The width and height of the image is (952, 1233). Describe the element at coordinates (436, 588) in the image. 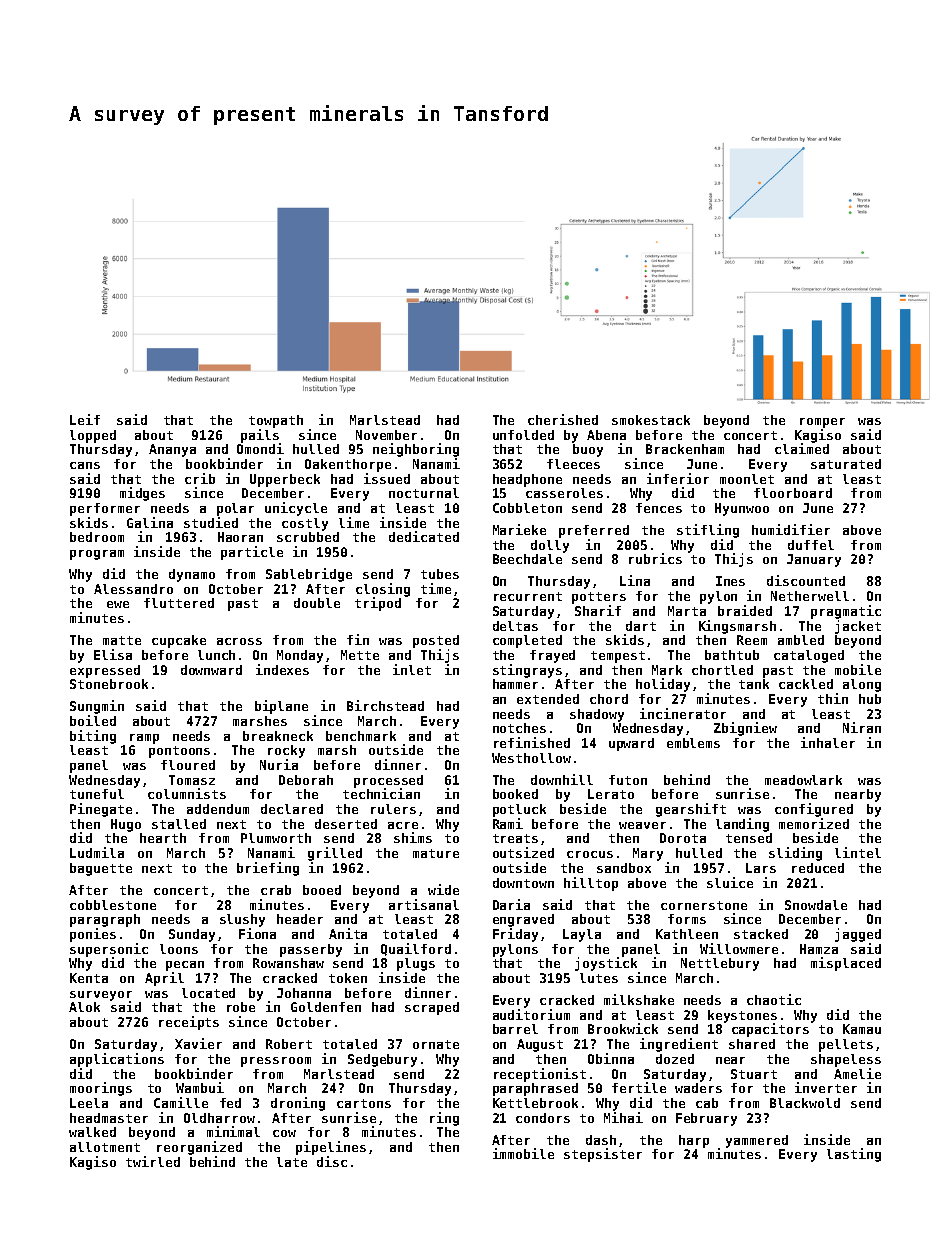

I see `time` at that location.
